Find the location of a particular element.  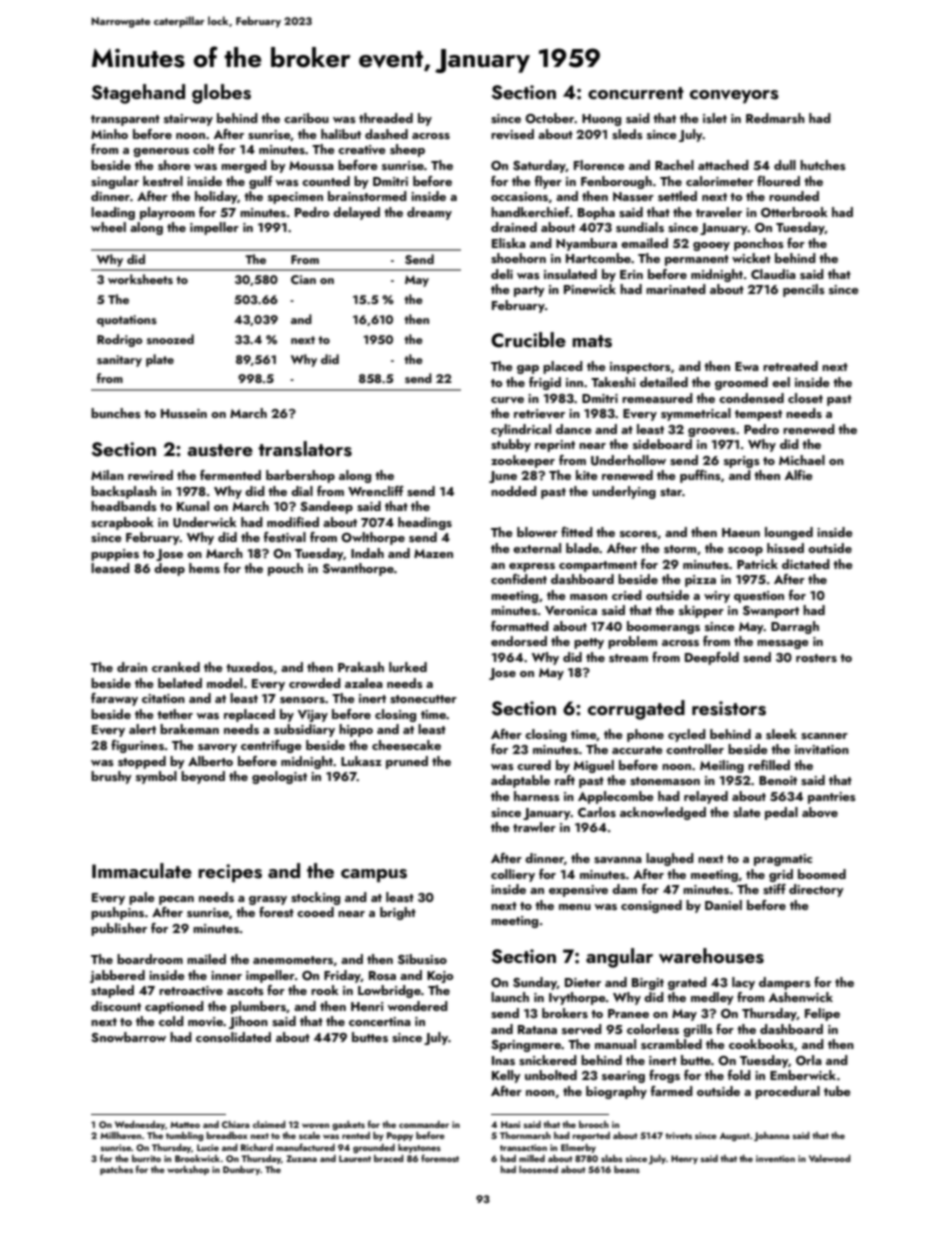

globes is located at coordinates (221, 94).
